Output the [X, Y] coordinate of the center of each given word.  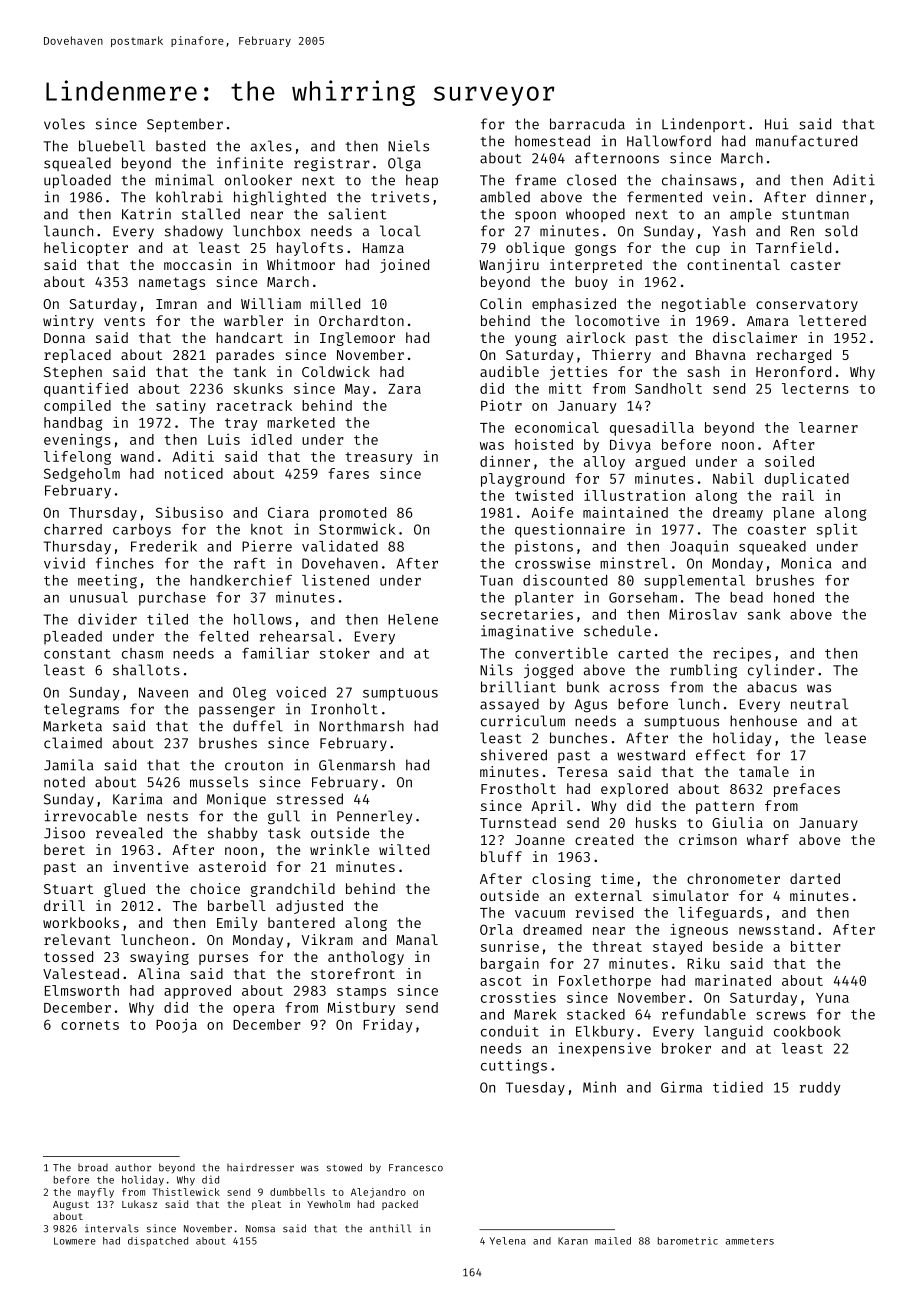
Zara [404, 389]
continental [733, 264]
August [71, 1205]
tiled [167, 619]
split [837, 530]
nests [167, 817]
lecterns [815, 388]
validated [340, 546]
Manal [417, 939]
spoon [535, 216]
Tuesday [535, 1089]
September [185, 125]
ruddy [820, 1089]
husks [656, 822]
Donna [64, 338]
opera [254, 1010]
